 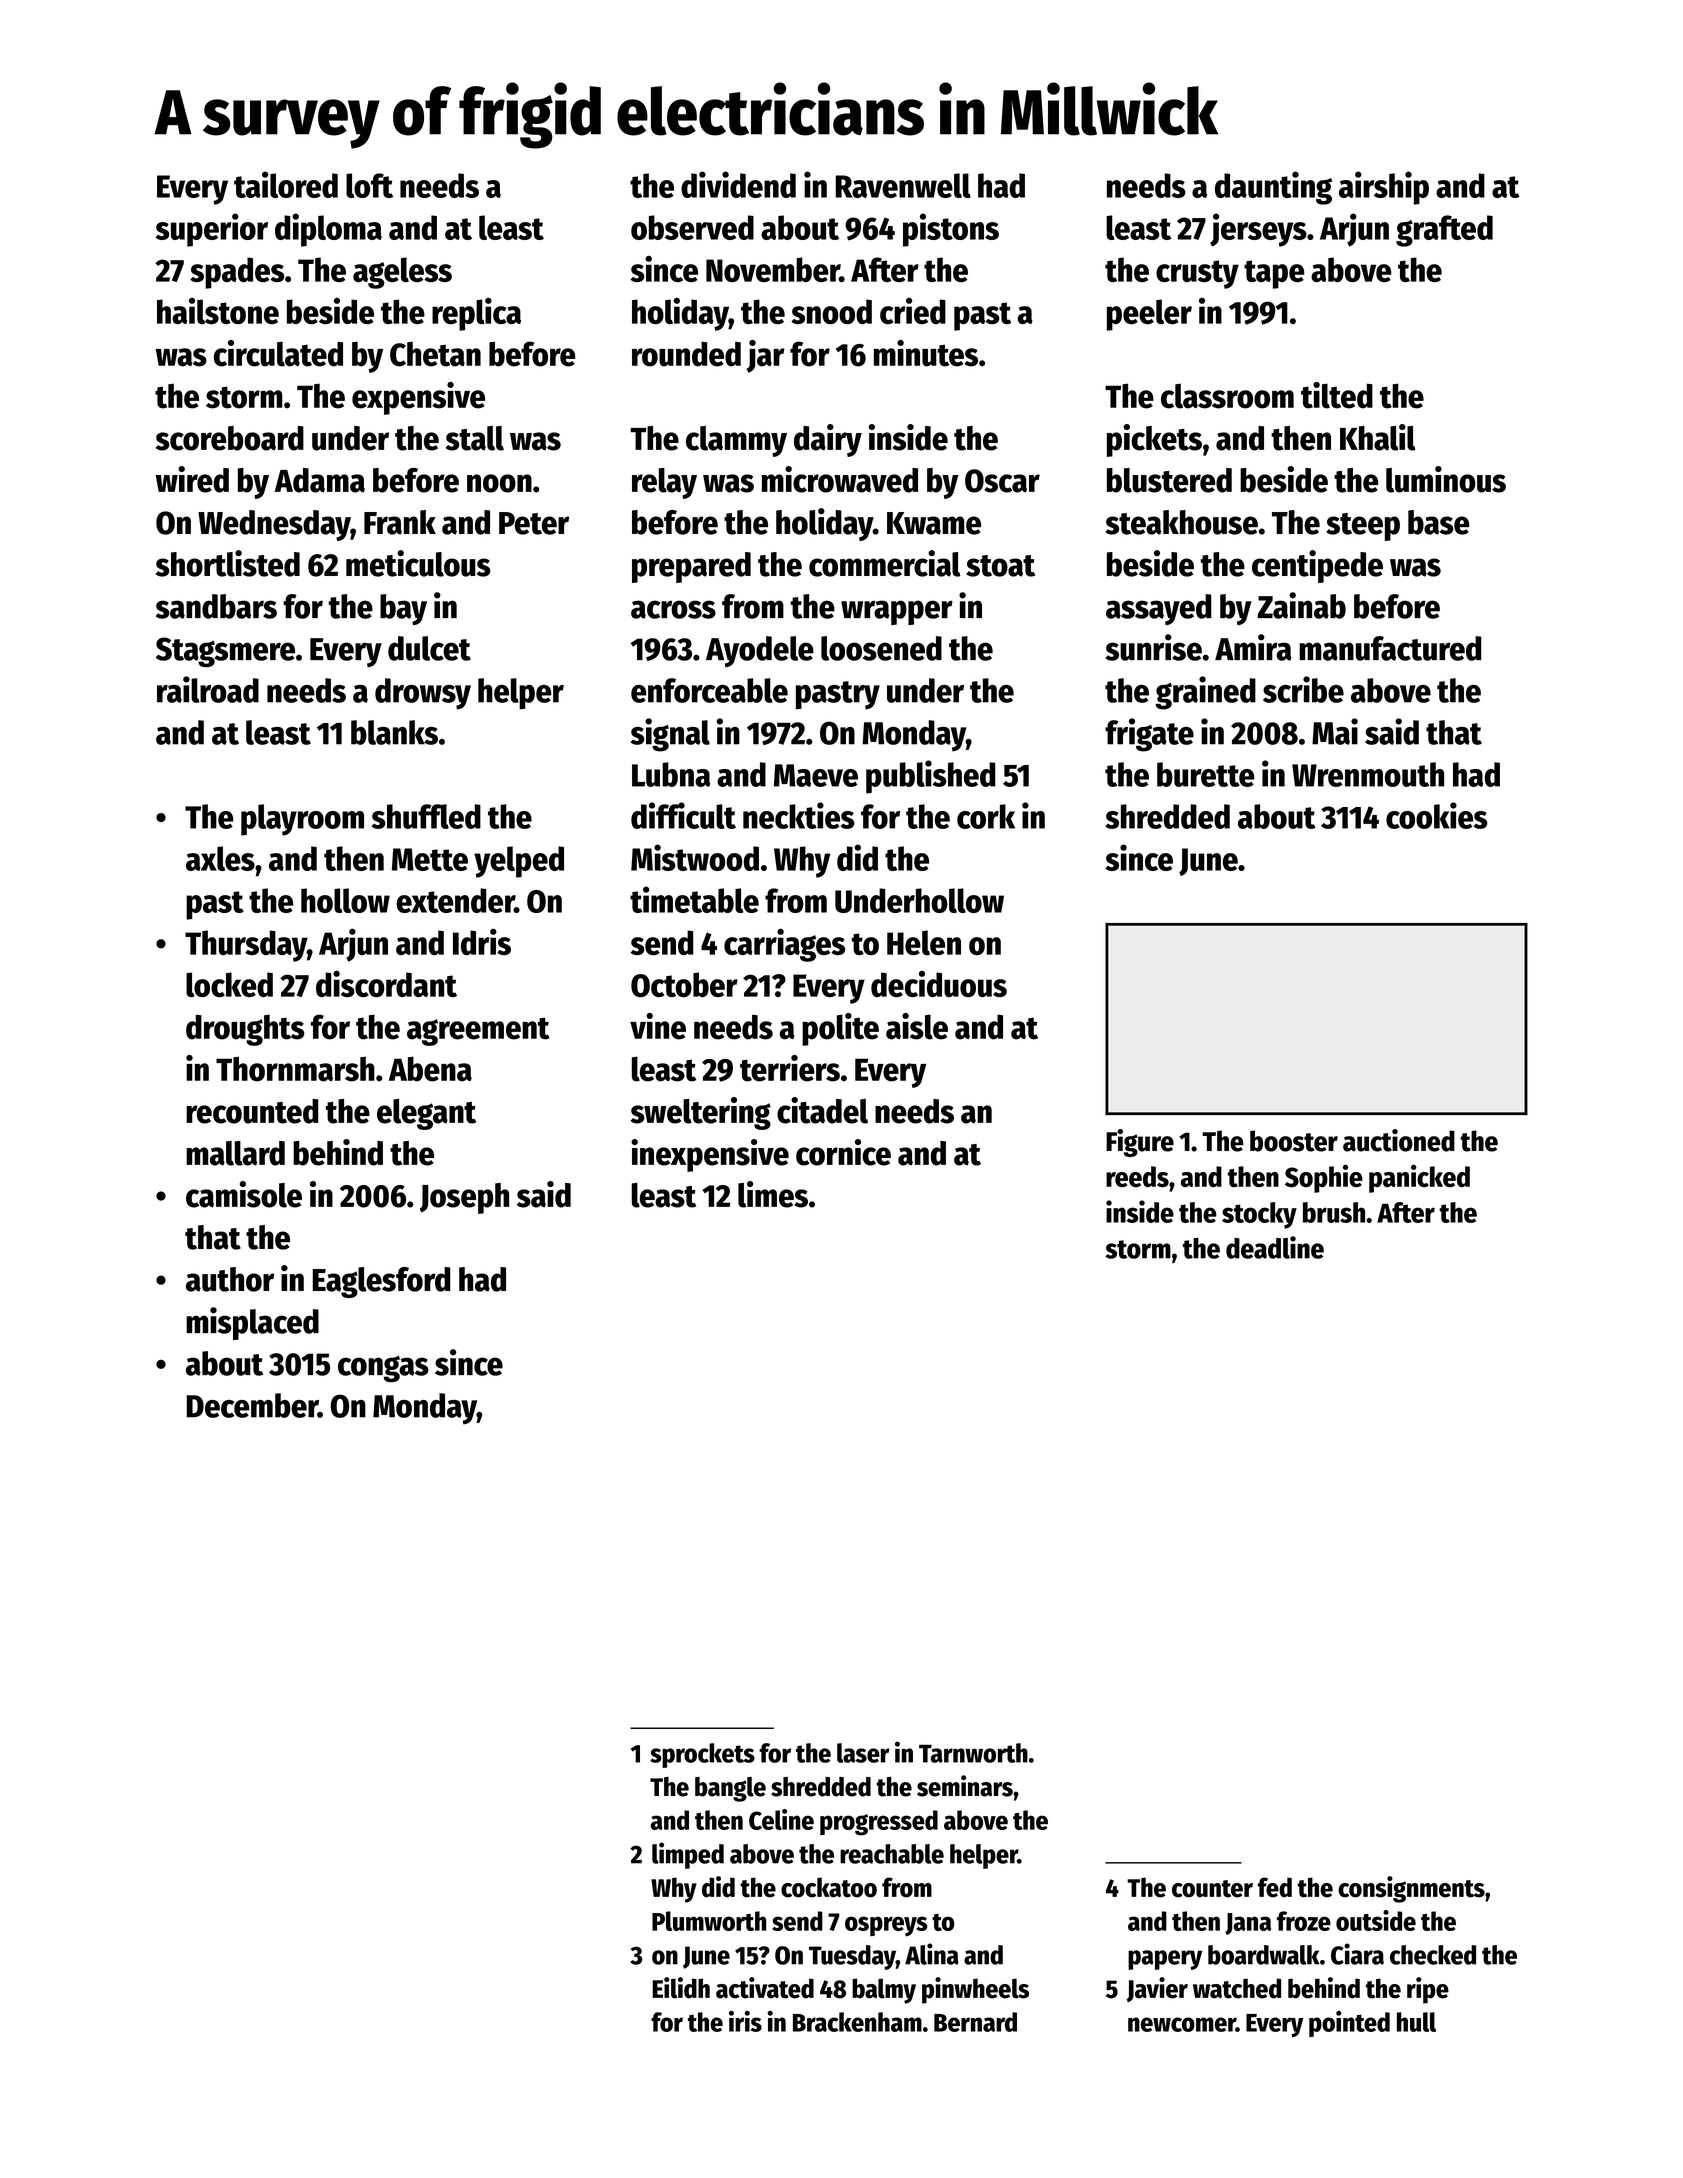 What do you see at coordinates (745, 2021) in the image?
I see `iris` at bounding box center [745, 2021].
